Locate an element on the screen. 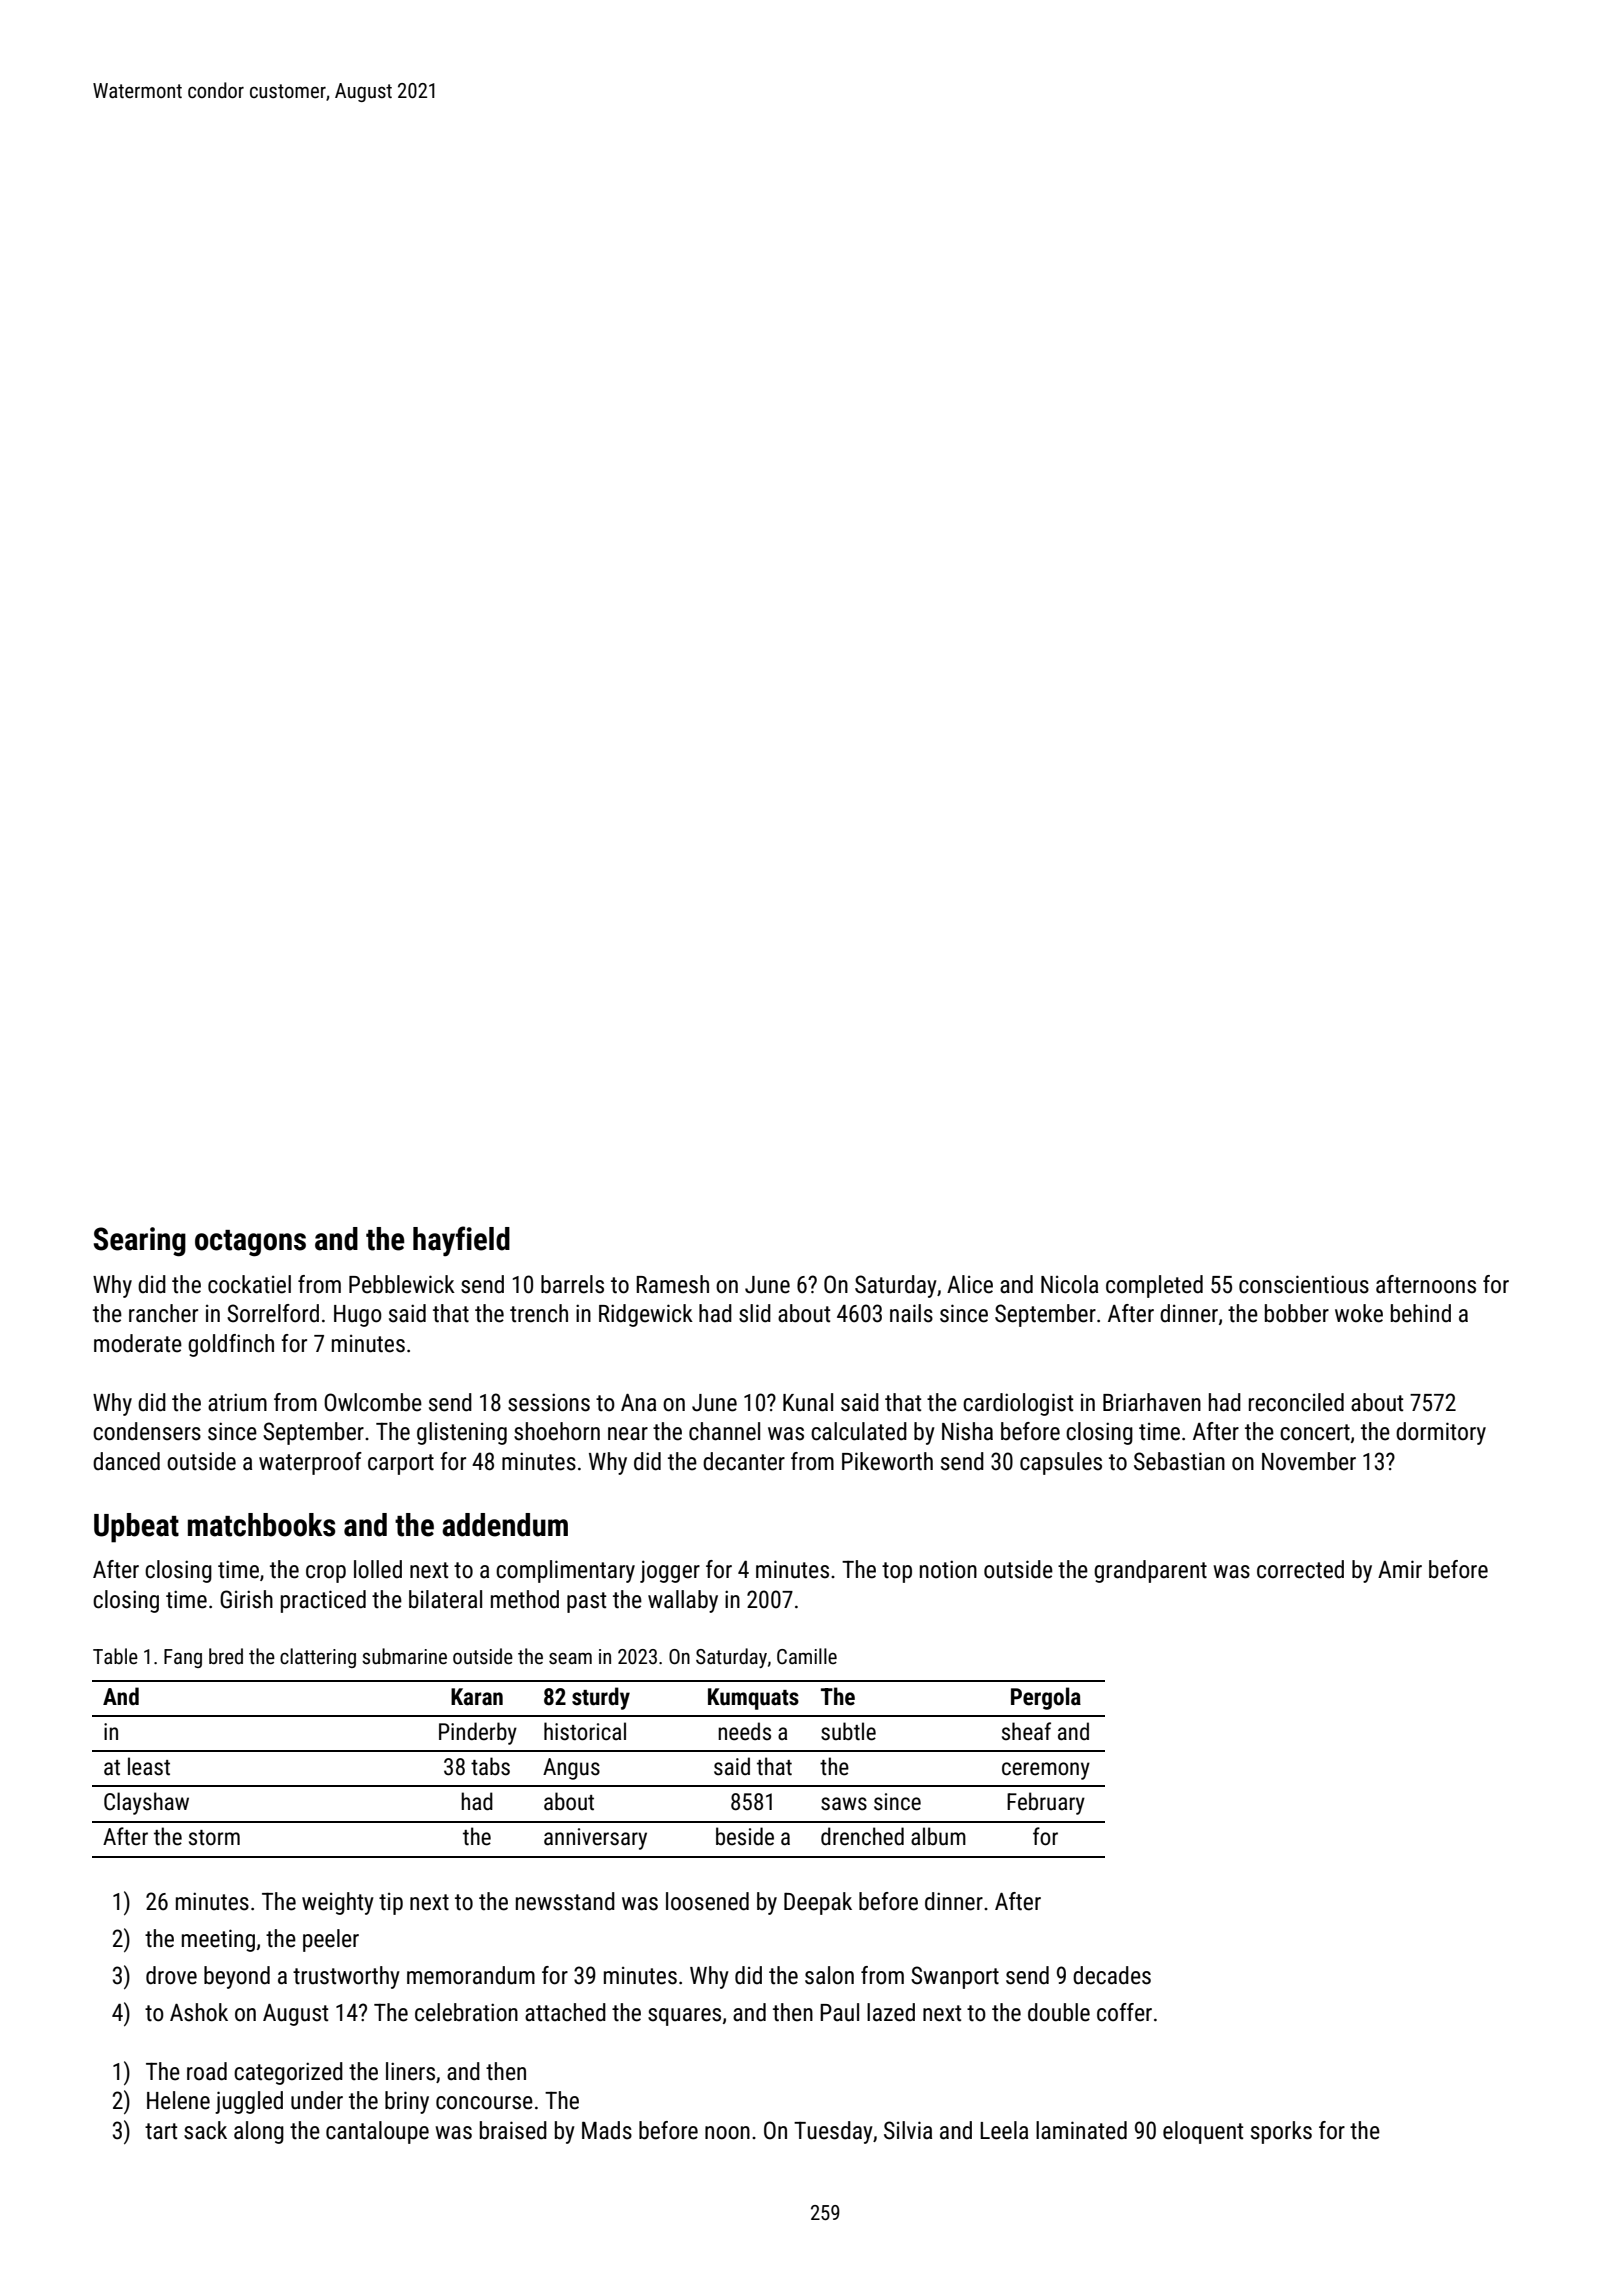 The image size is (1620, 2292). nails is located at coordinates (911, 1313).
